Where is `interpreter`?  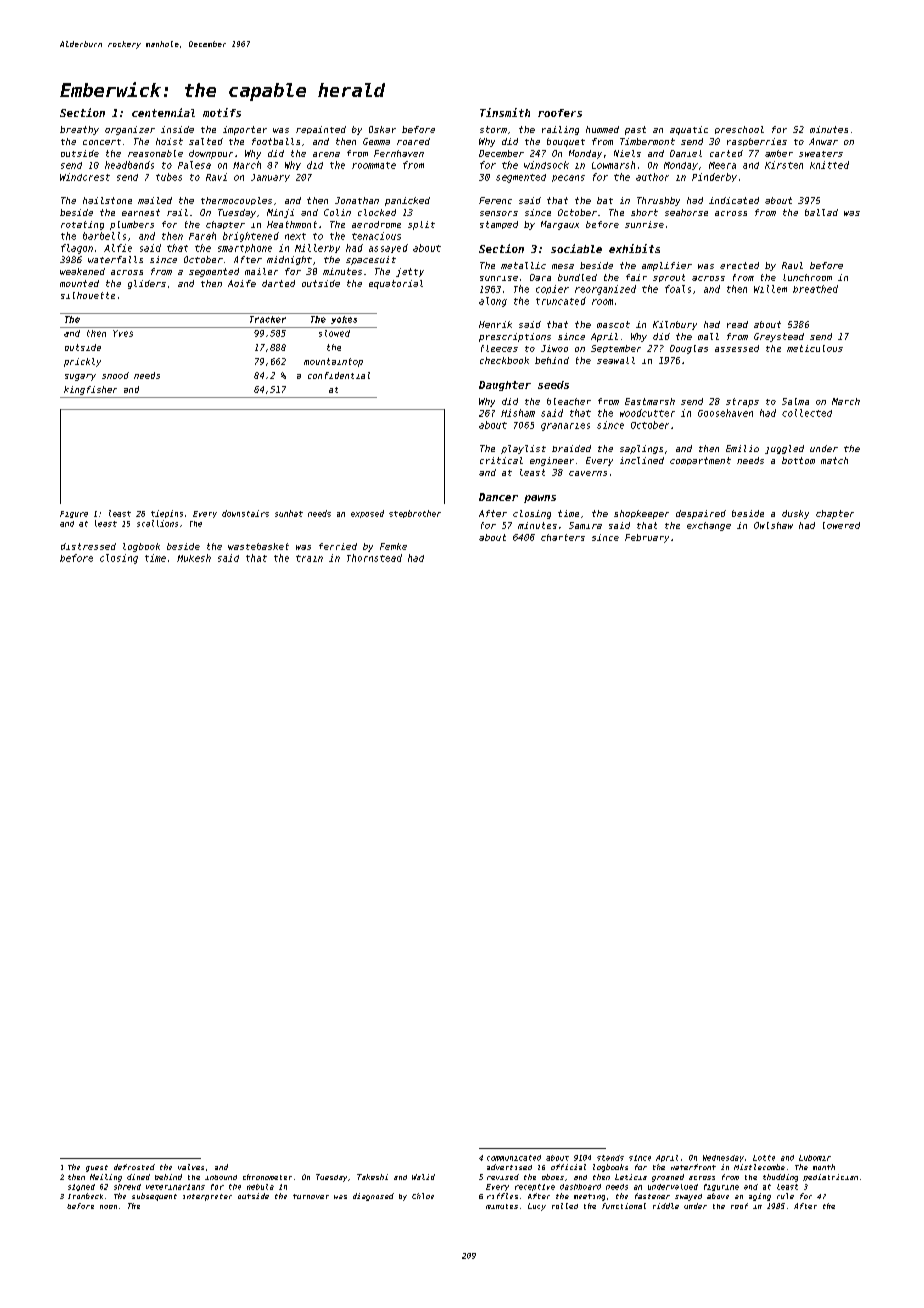
interpreter is located at coordinates (207, 1197).
